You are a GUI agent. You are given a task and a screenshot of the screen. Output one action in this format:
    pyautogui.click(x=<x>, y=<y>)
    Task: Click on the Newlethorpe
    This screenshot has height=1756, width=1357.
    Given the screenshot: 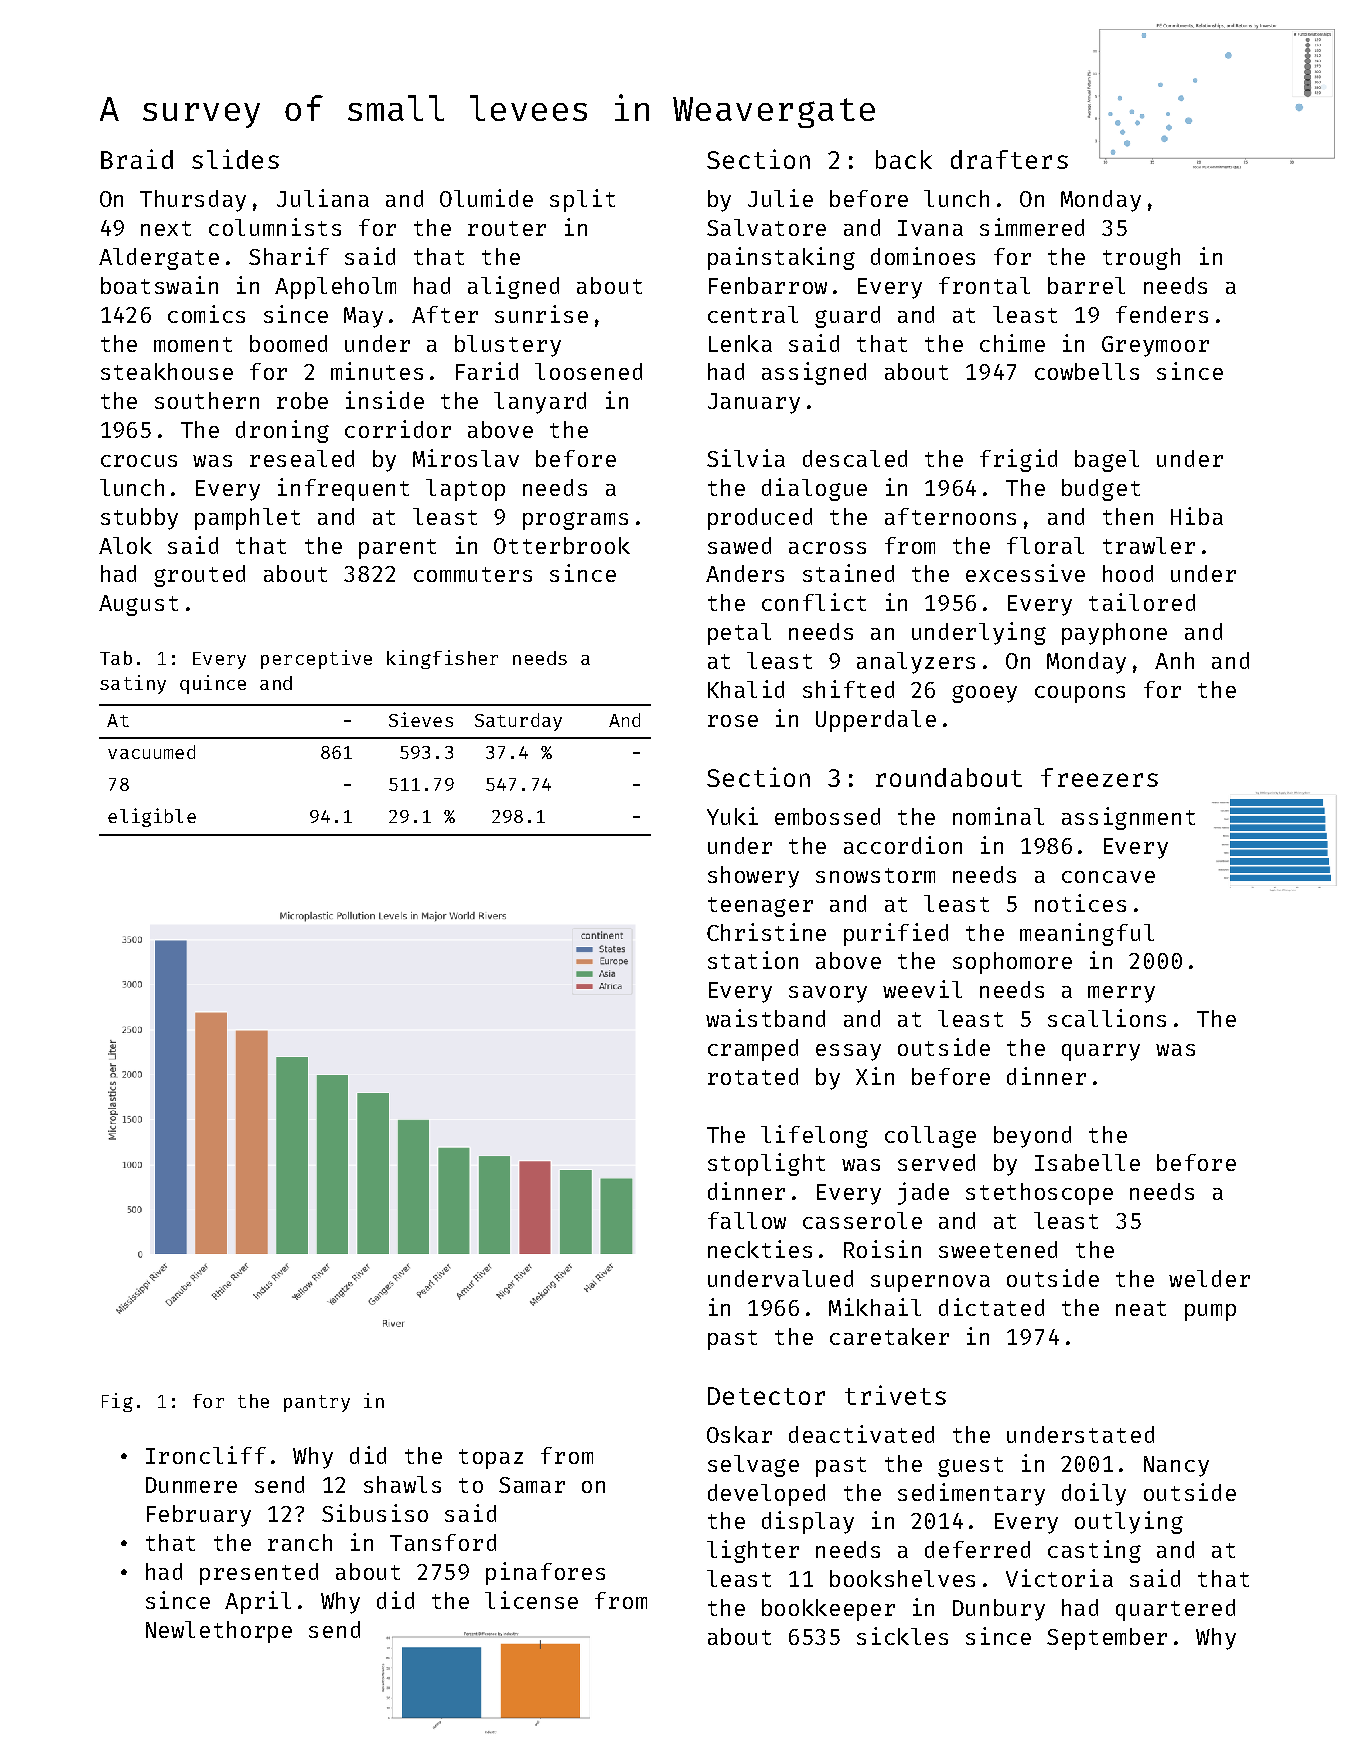 What is the action you would take?
    pyautogui.click(x=219, y=1632)
